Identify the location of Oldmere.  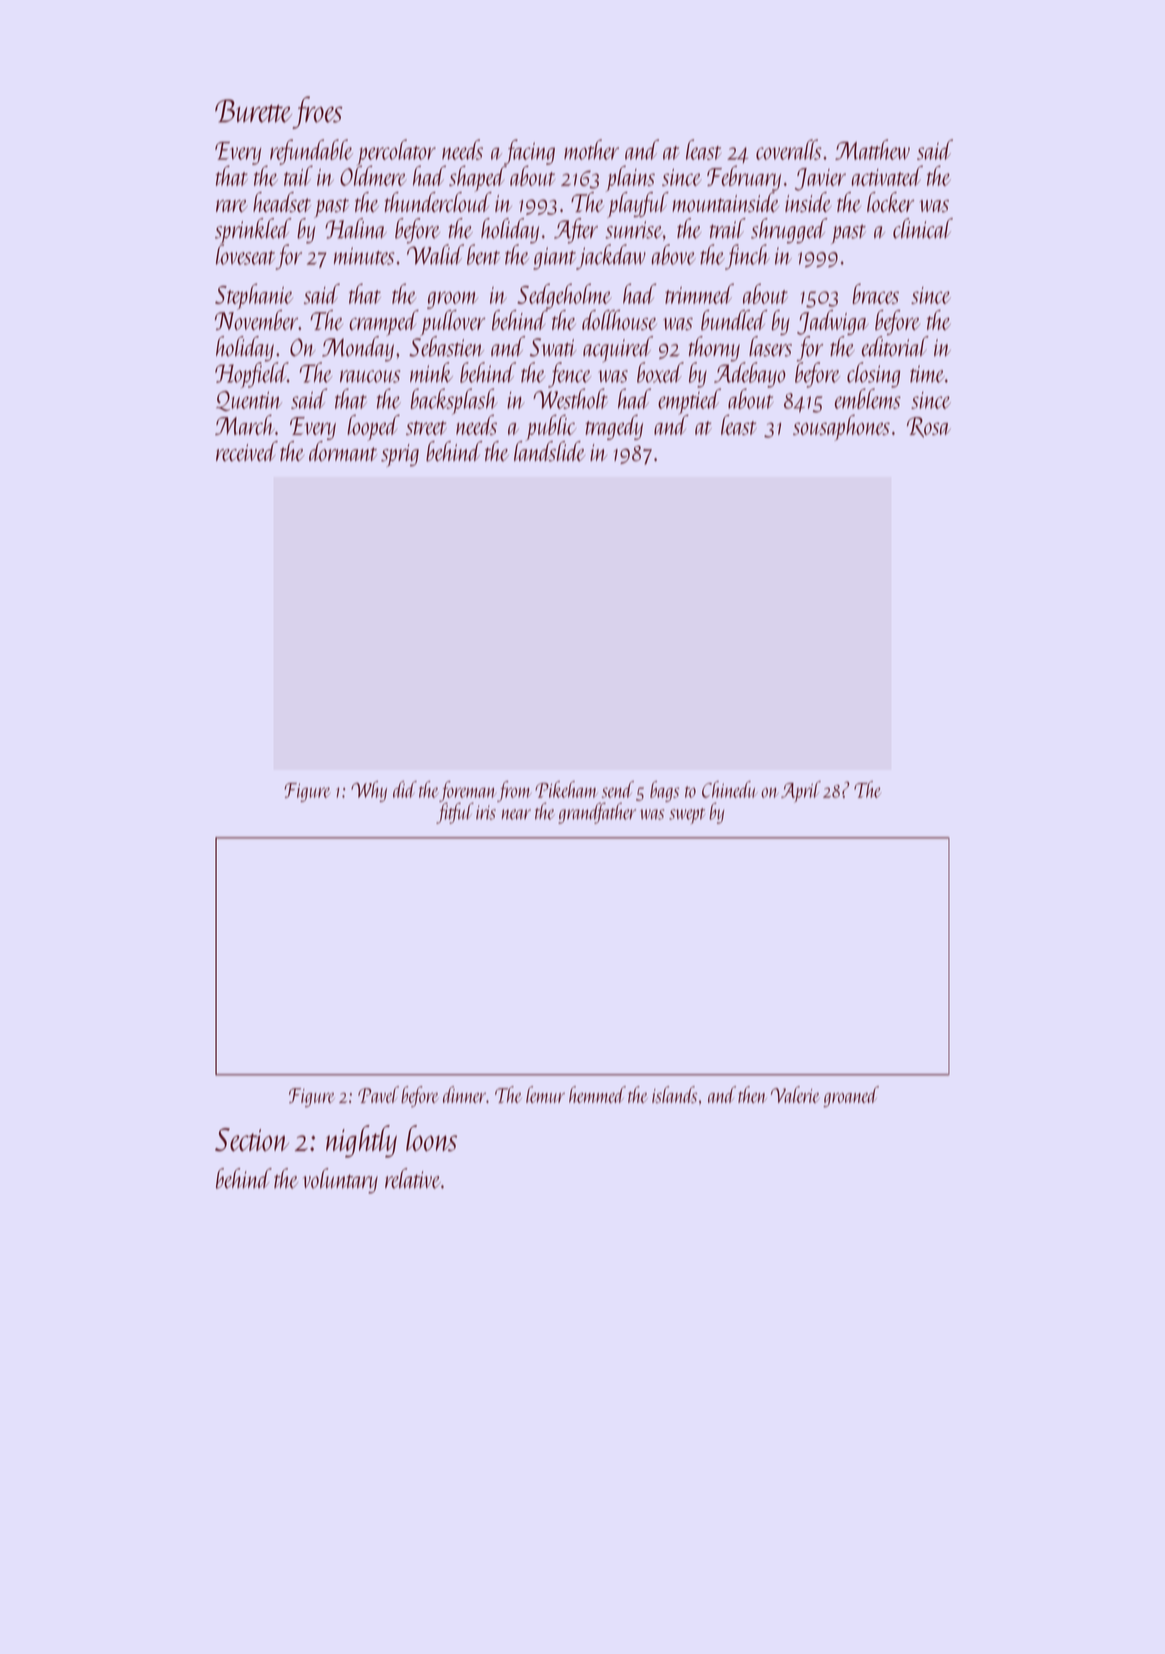
(373, 176).
